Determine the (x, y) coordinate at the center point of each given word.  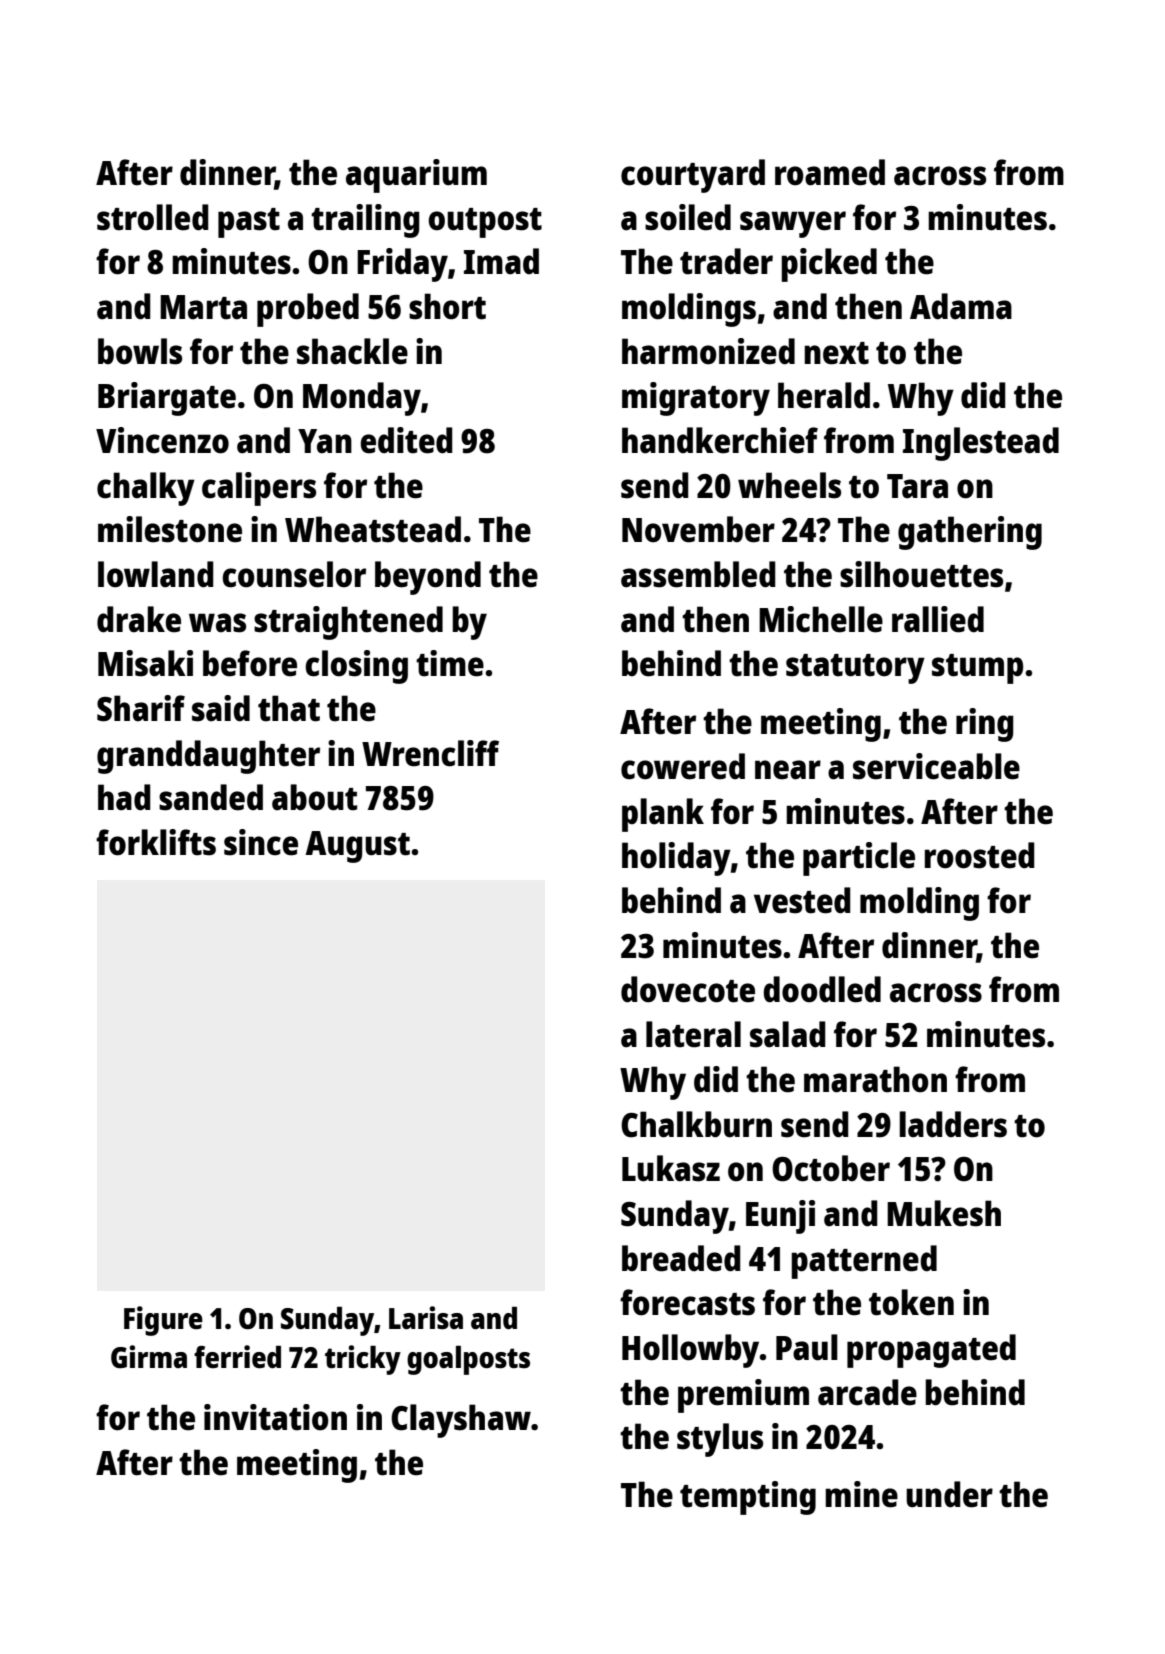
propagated (931, 1351)
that (289, 708)
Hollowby (691, 1351)
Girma (149, 1356)
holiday (676, 859)
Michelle (821, 619)
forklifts (156, 842)
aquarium (416, 176)
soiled (688, 217)
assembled (698, 574)
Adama (961, 306)
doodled (822, 989)
